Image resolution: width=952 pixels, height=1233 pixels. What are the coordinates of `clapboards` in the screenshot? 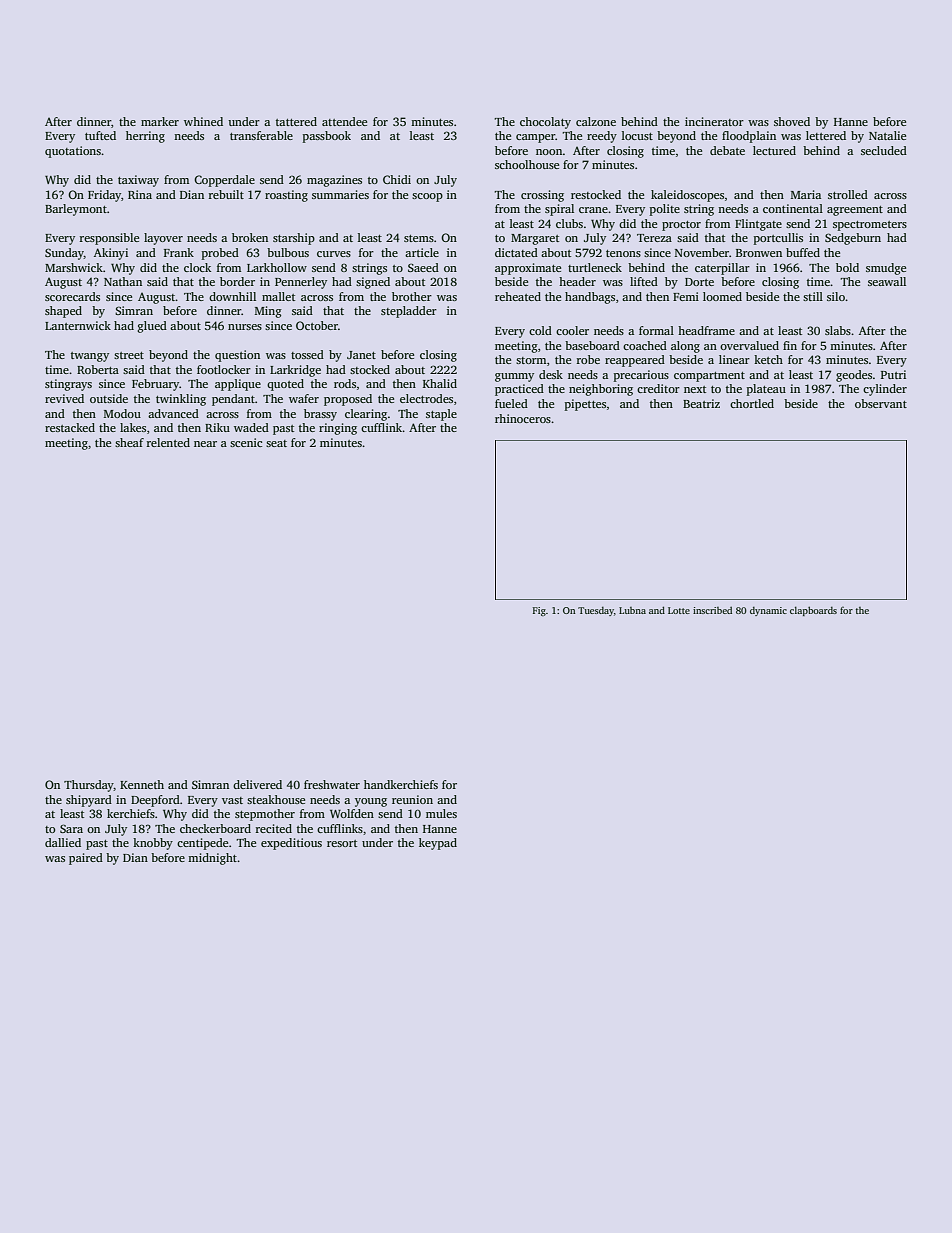 It's located at (813, 611).
